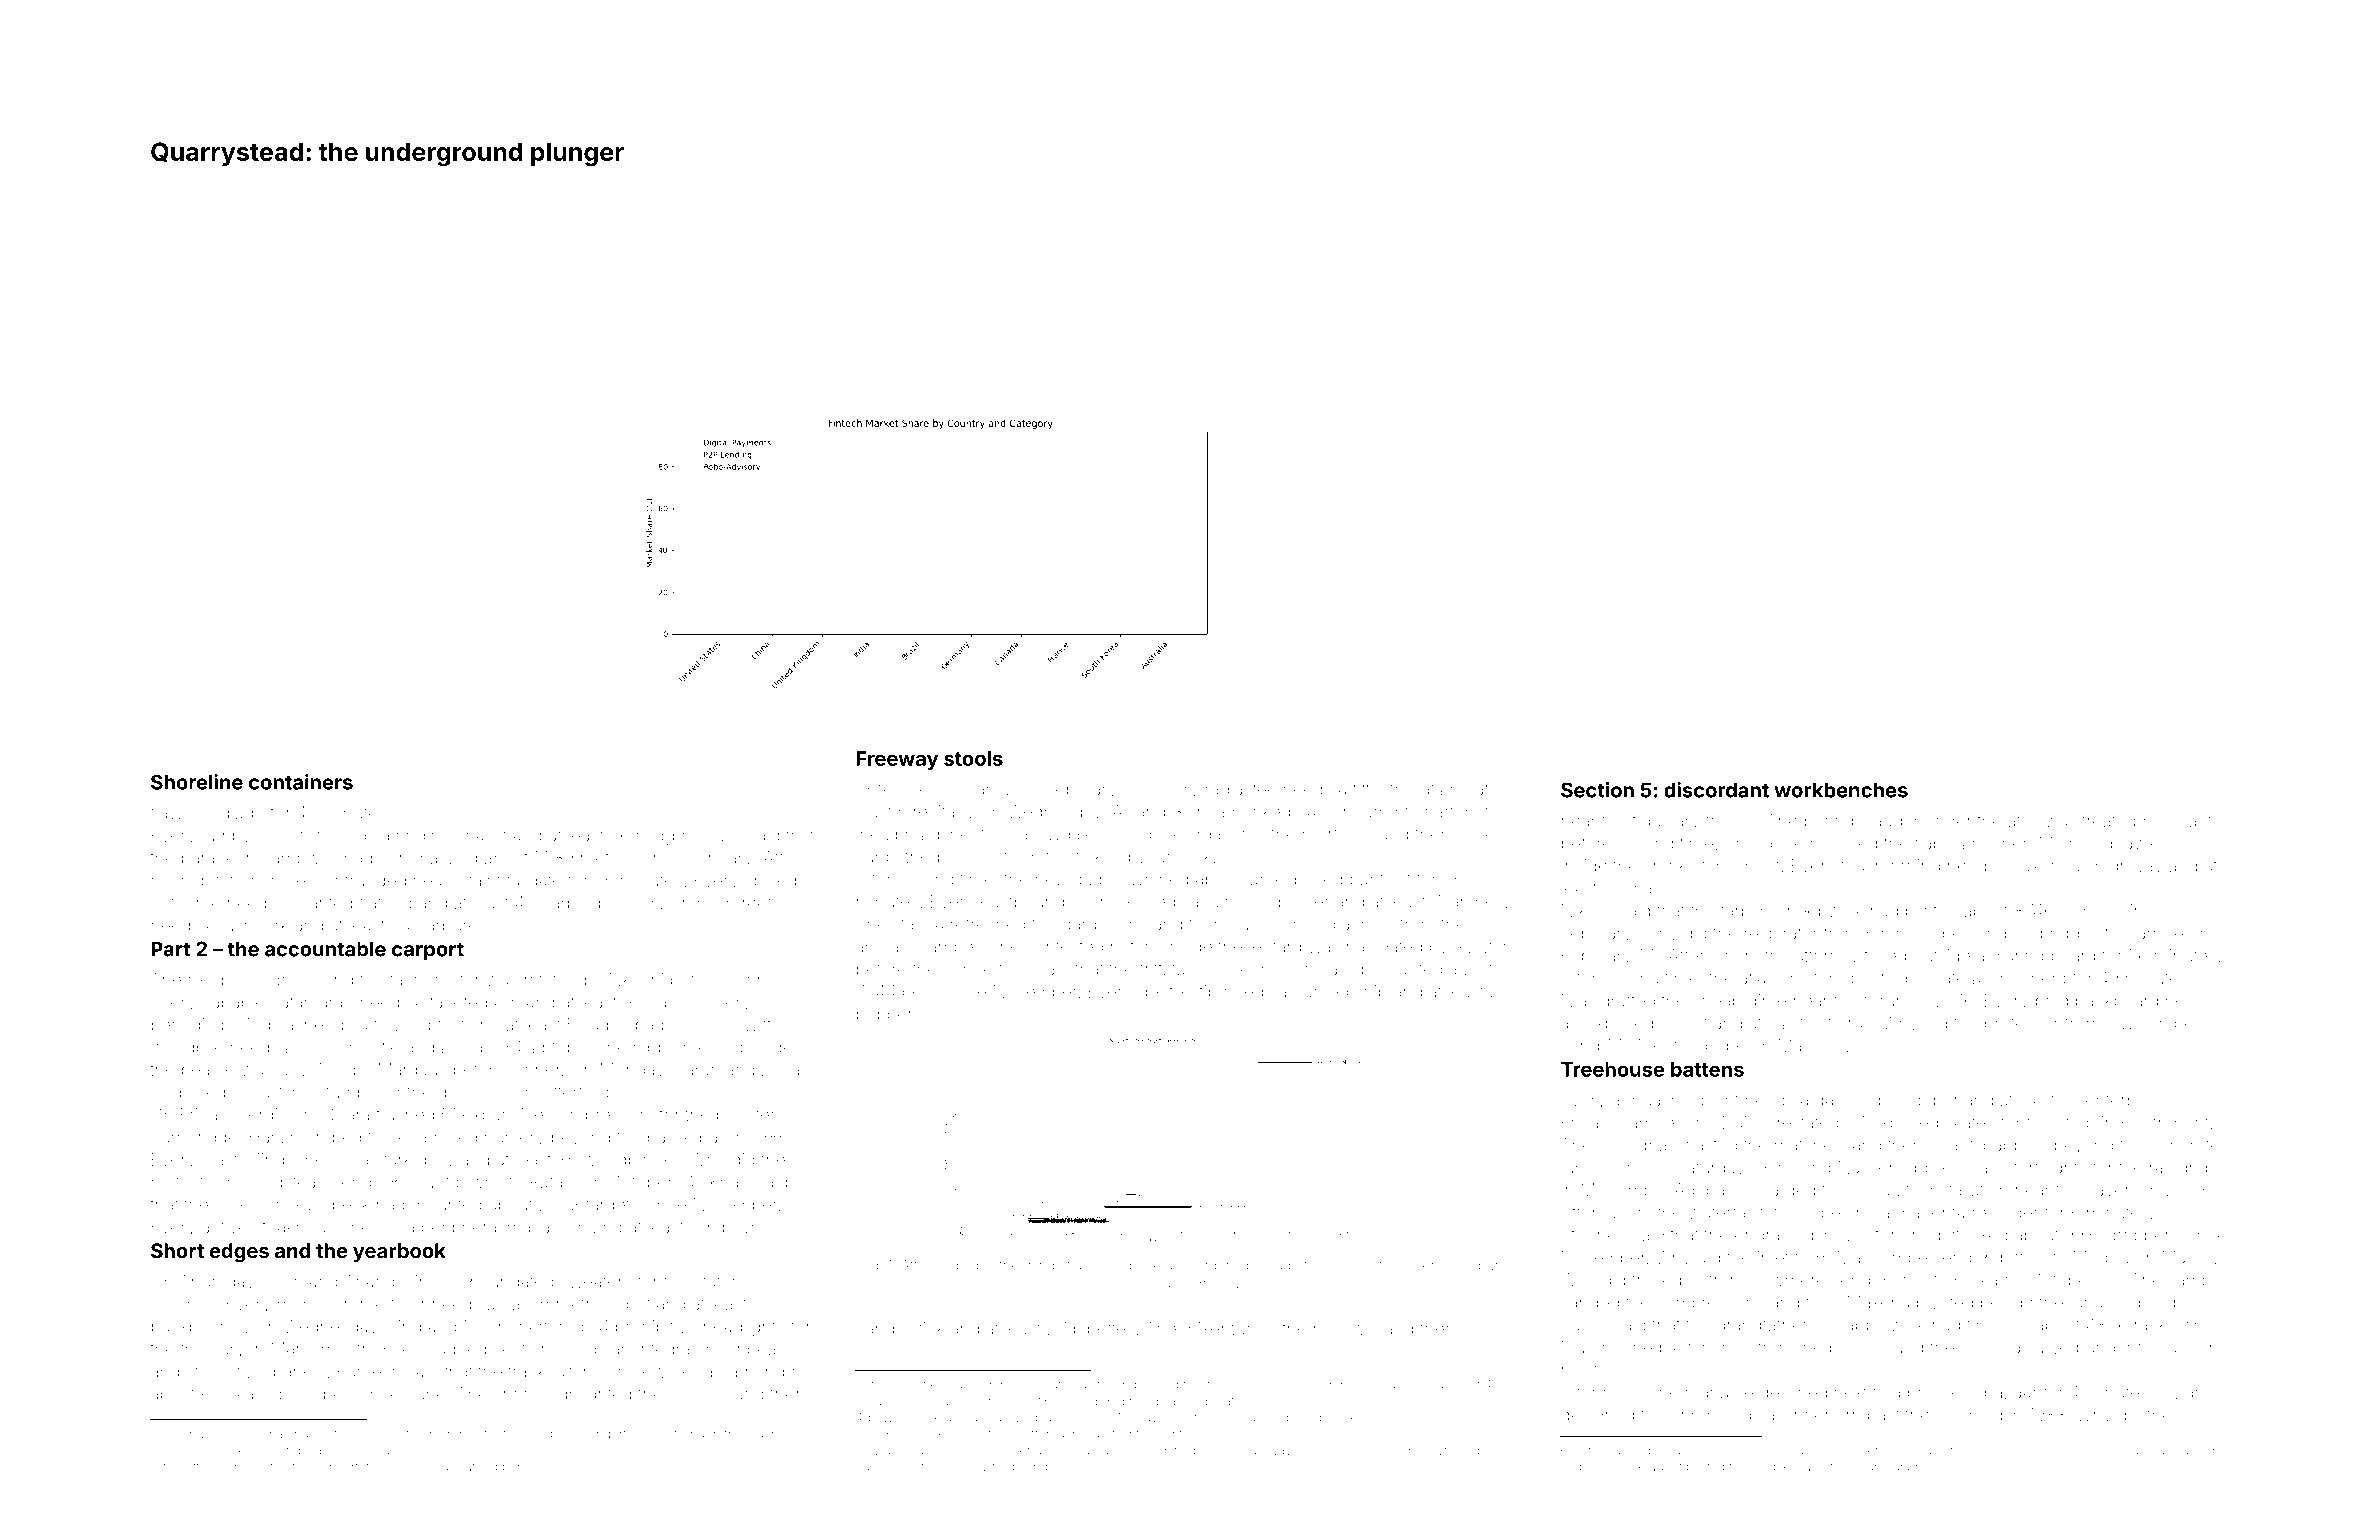 This screenshot has height=1540, width=2380. What do you see at coordinates (1578, 1000) in the screenshot?
I see `Niall` at bounding box center [1578, 1000].
